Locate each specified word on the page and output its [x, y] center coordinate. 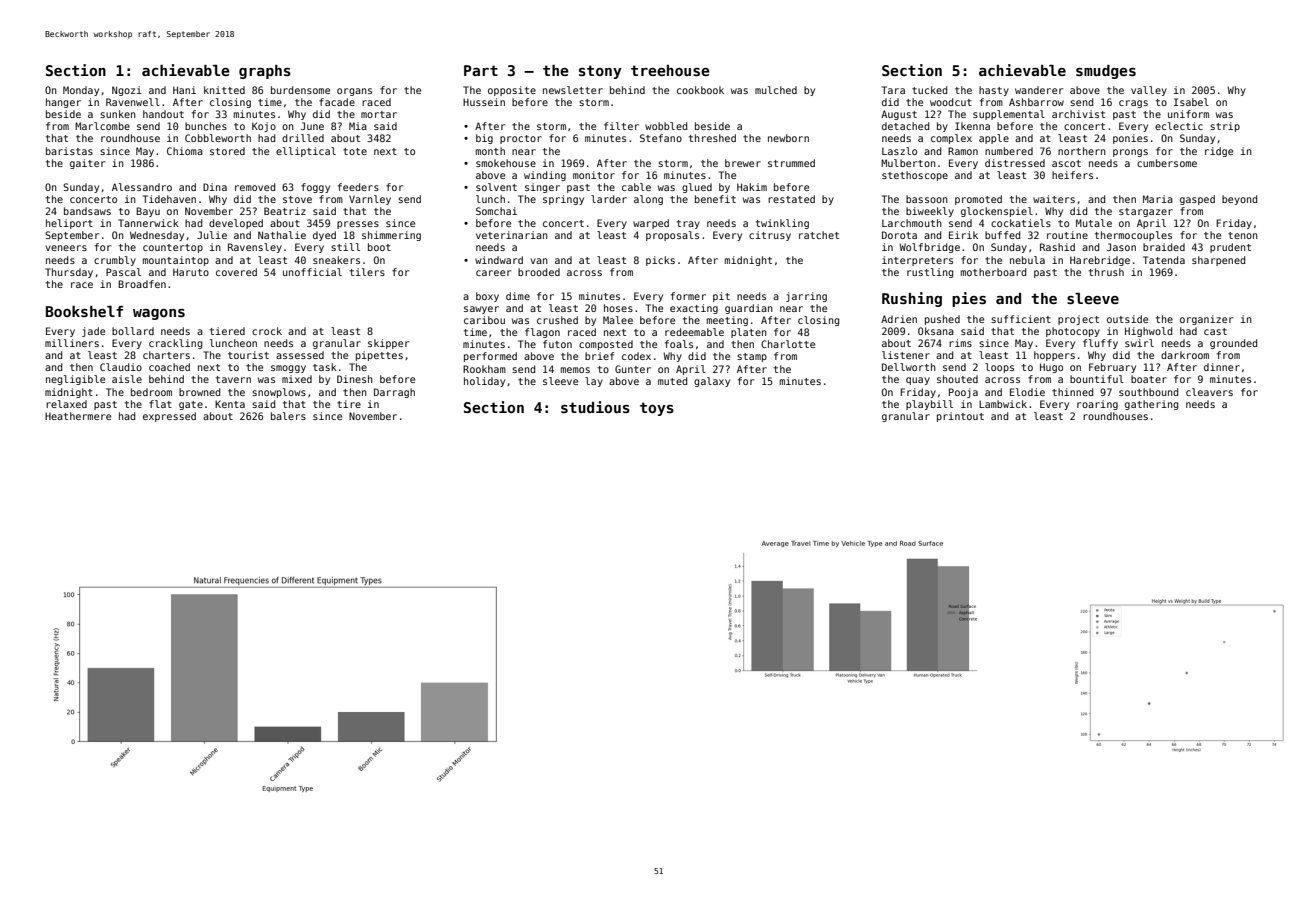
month [490, 151]
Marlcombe [102, 126]
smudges [1106, 72]
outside [1127, 319]
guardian [749, 309]
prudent [1230, 248]
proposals [672, 236]
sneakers [336, 260]
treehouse [670, 70]
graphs [265, 72]
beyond [1239, 200]
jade [93, 332]
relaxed [66, 404]
